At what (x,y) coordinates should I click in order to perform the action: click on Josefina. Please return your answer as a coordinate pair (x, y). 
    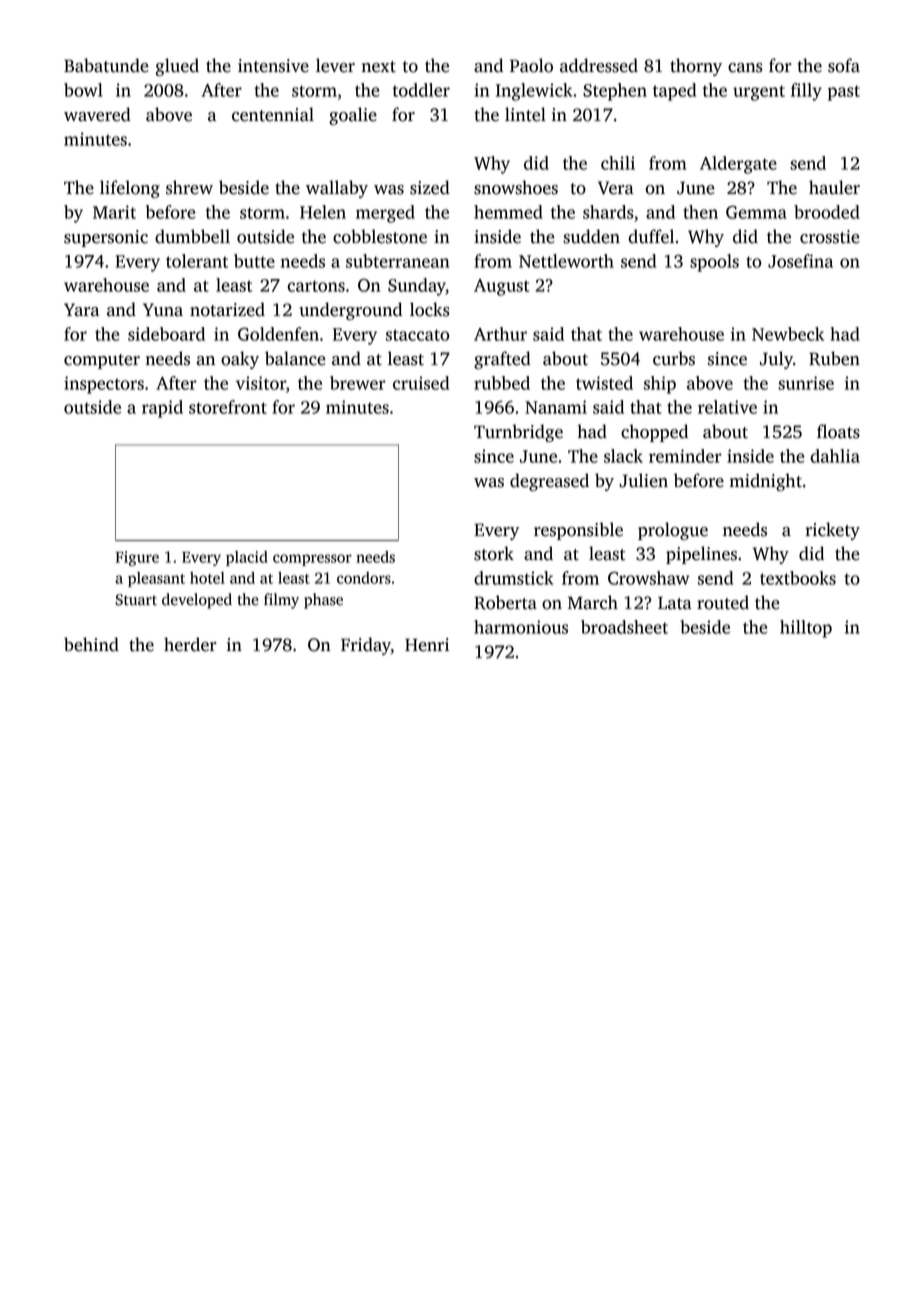
    Looking at the image, I should click on (800, 261).
